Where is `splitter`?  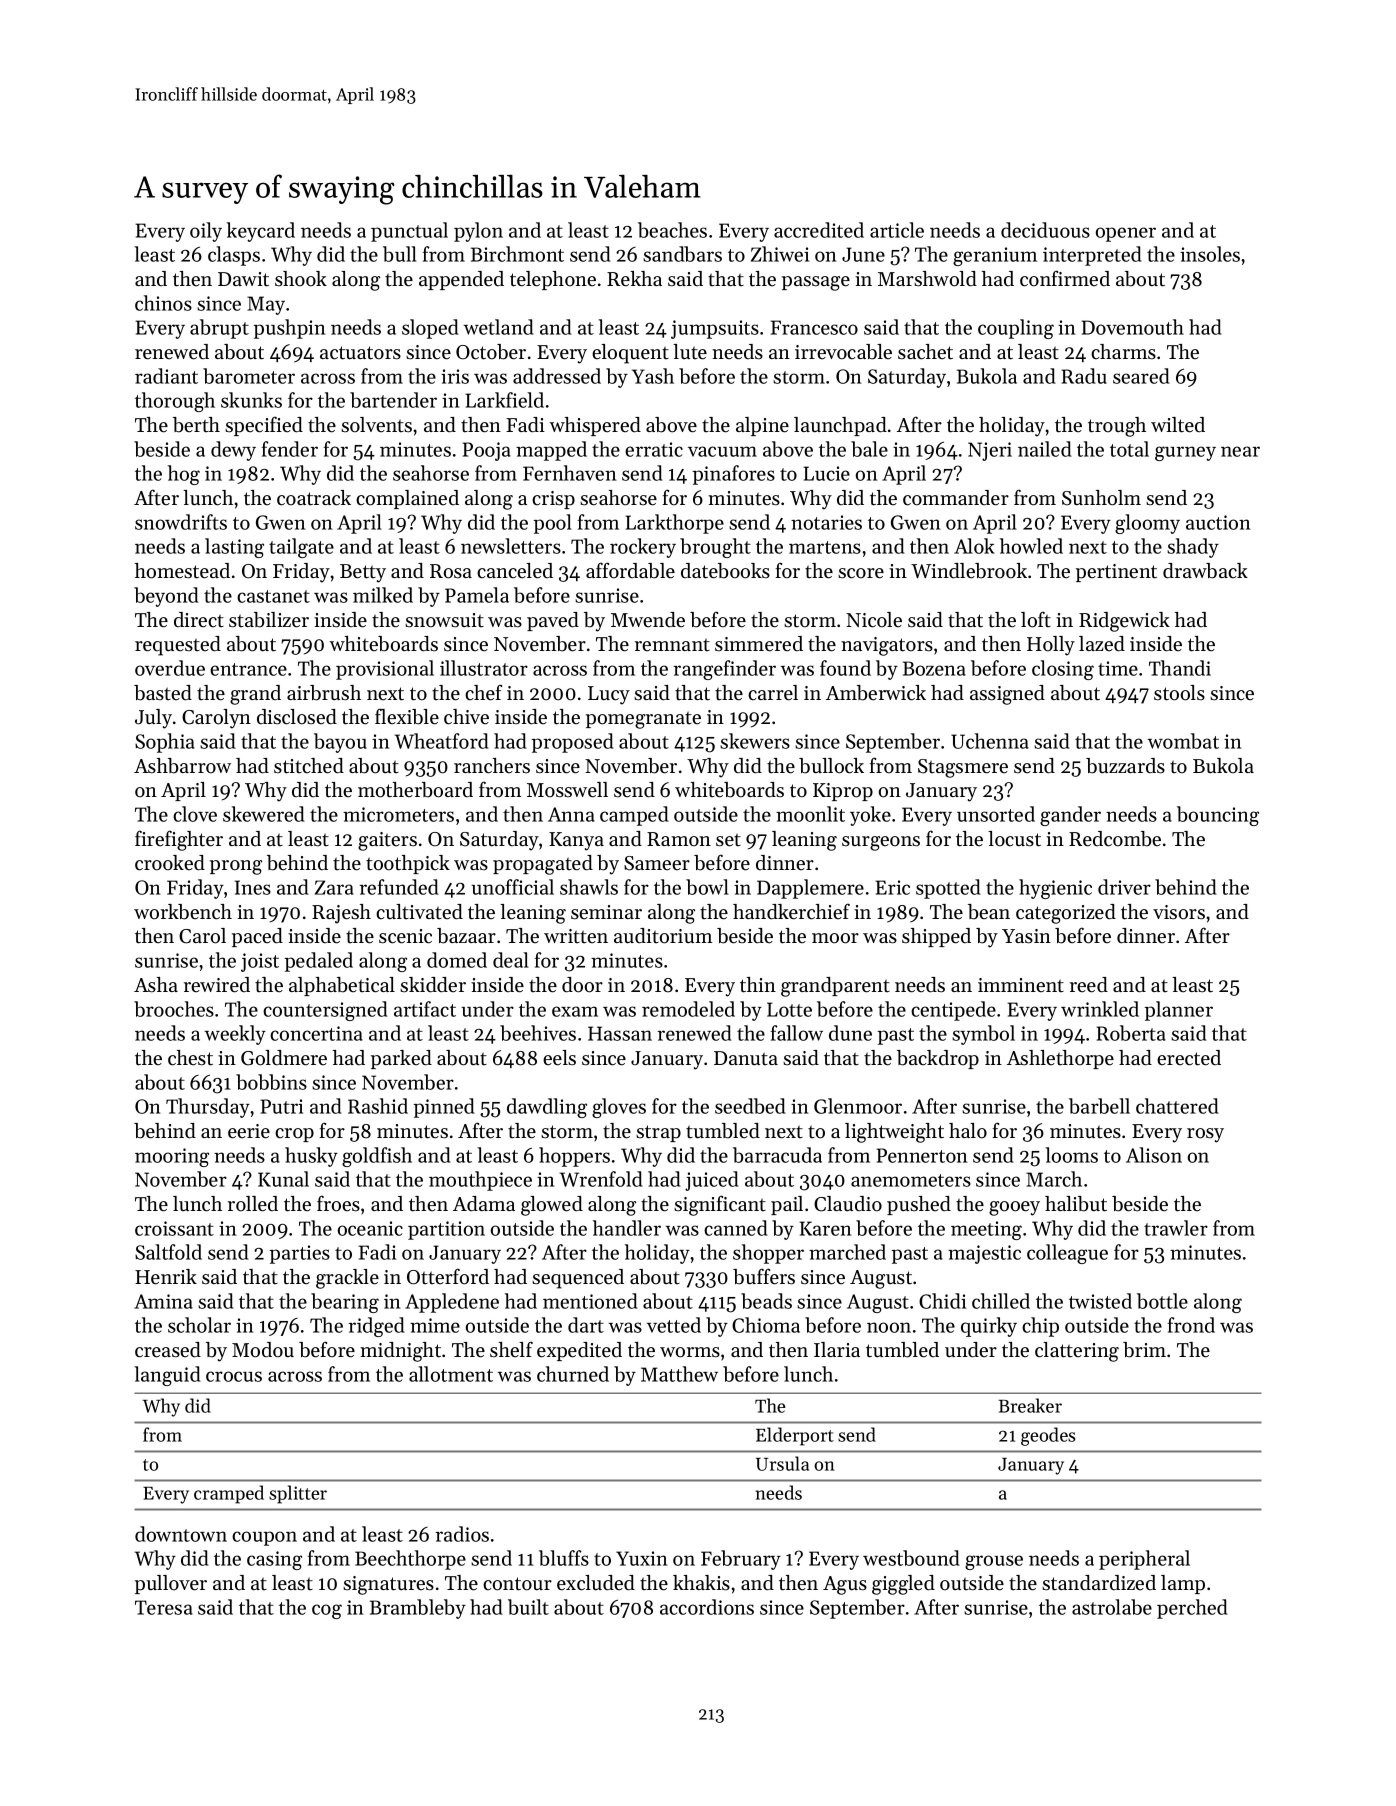 splitter is located at coordinates (298, 1494).
